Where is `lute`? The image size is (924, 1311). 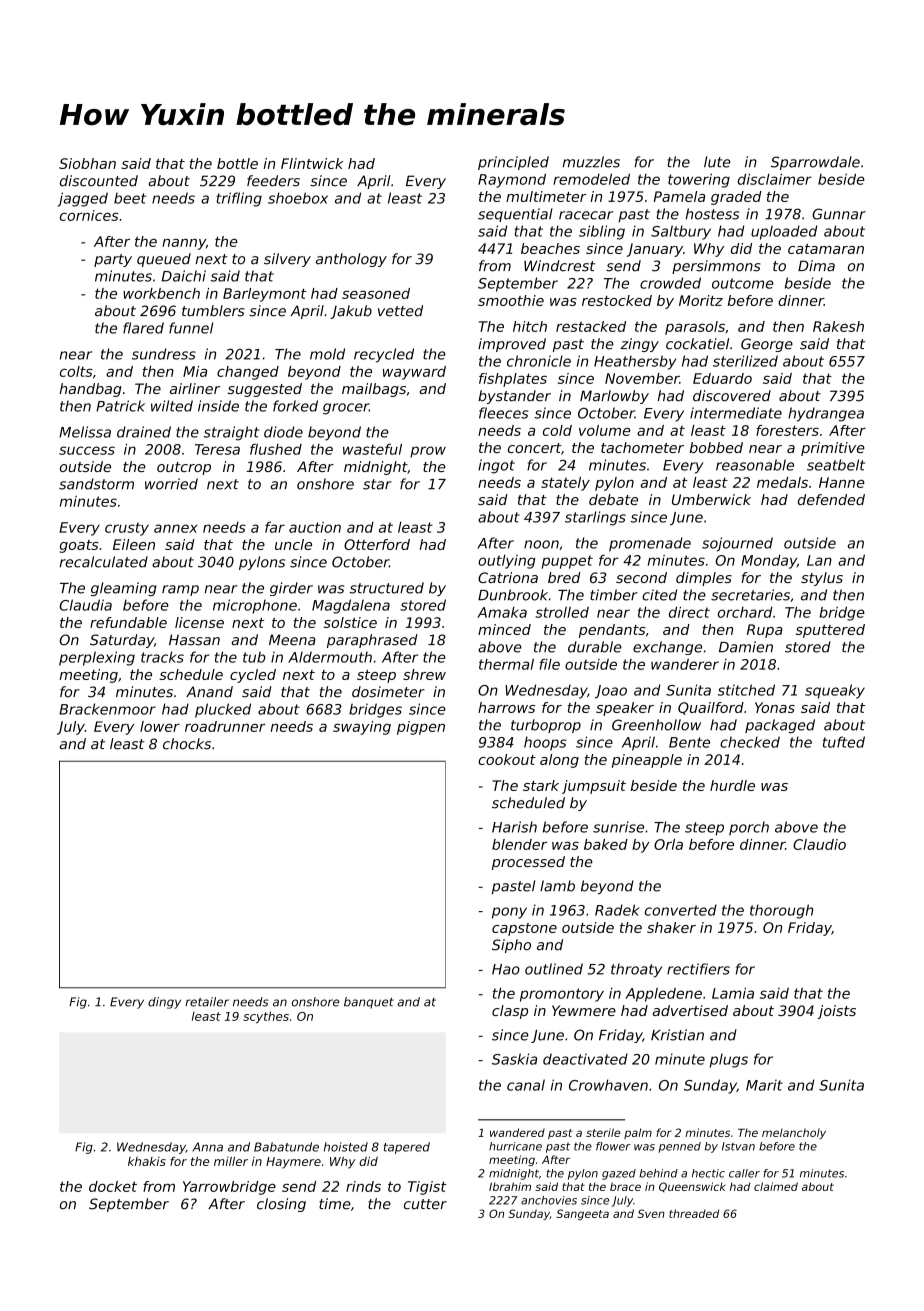
lute is located at coordinates (717, 162).
